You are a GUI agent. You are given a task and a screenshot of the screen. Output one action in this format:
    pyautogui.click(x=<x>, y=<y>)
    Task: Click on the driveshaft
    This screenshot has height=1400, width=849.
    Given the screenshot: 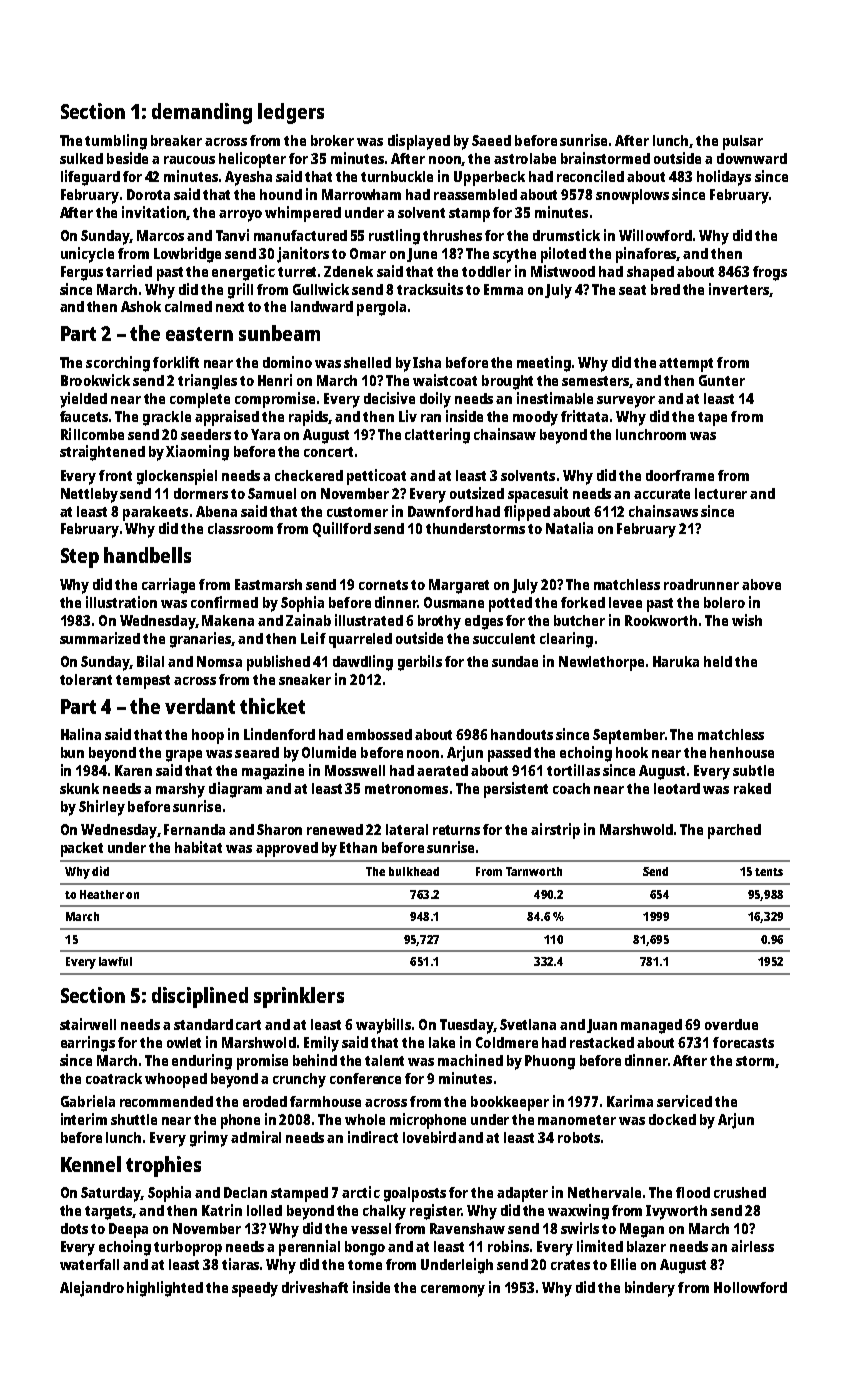 What is the action you would take?
    pyautogui.click(x=315, y=1287)
